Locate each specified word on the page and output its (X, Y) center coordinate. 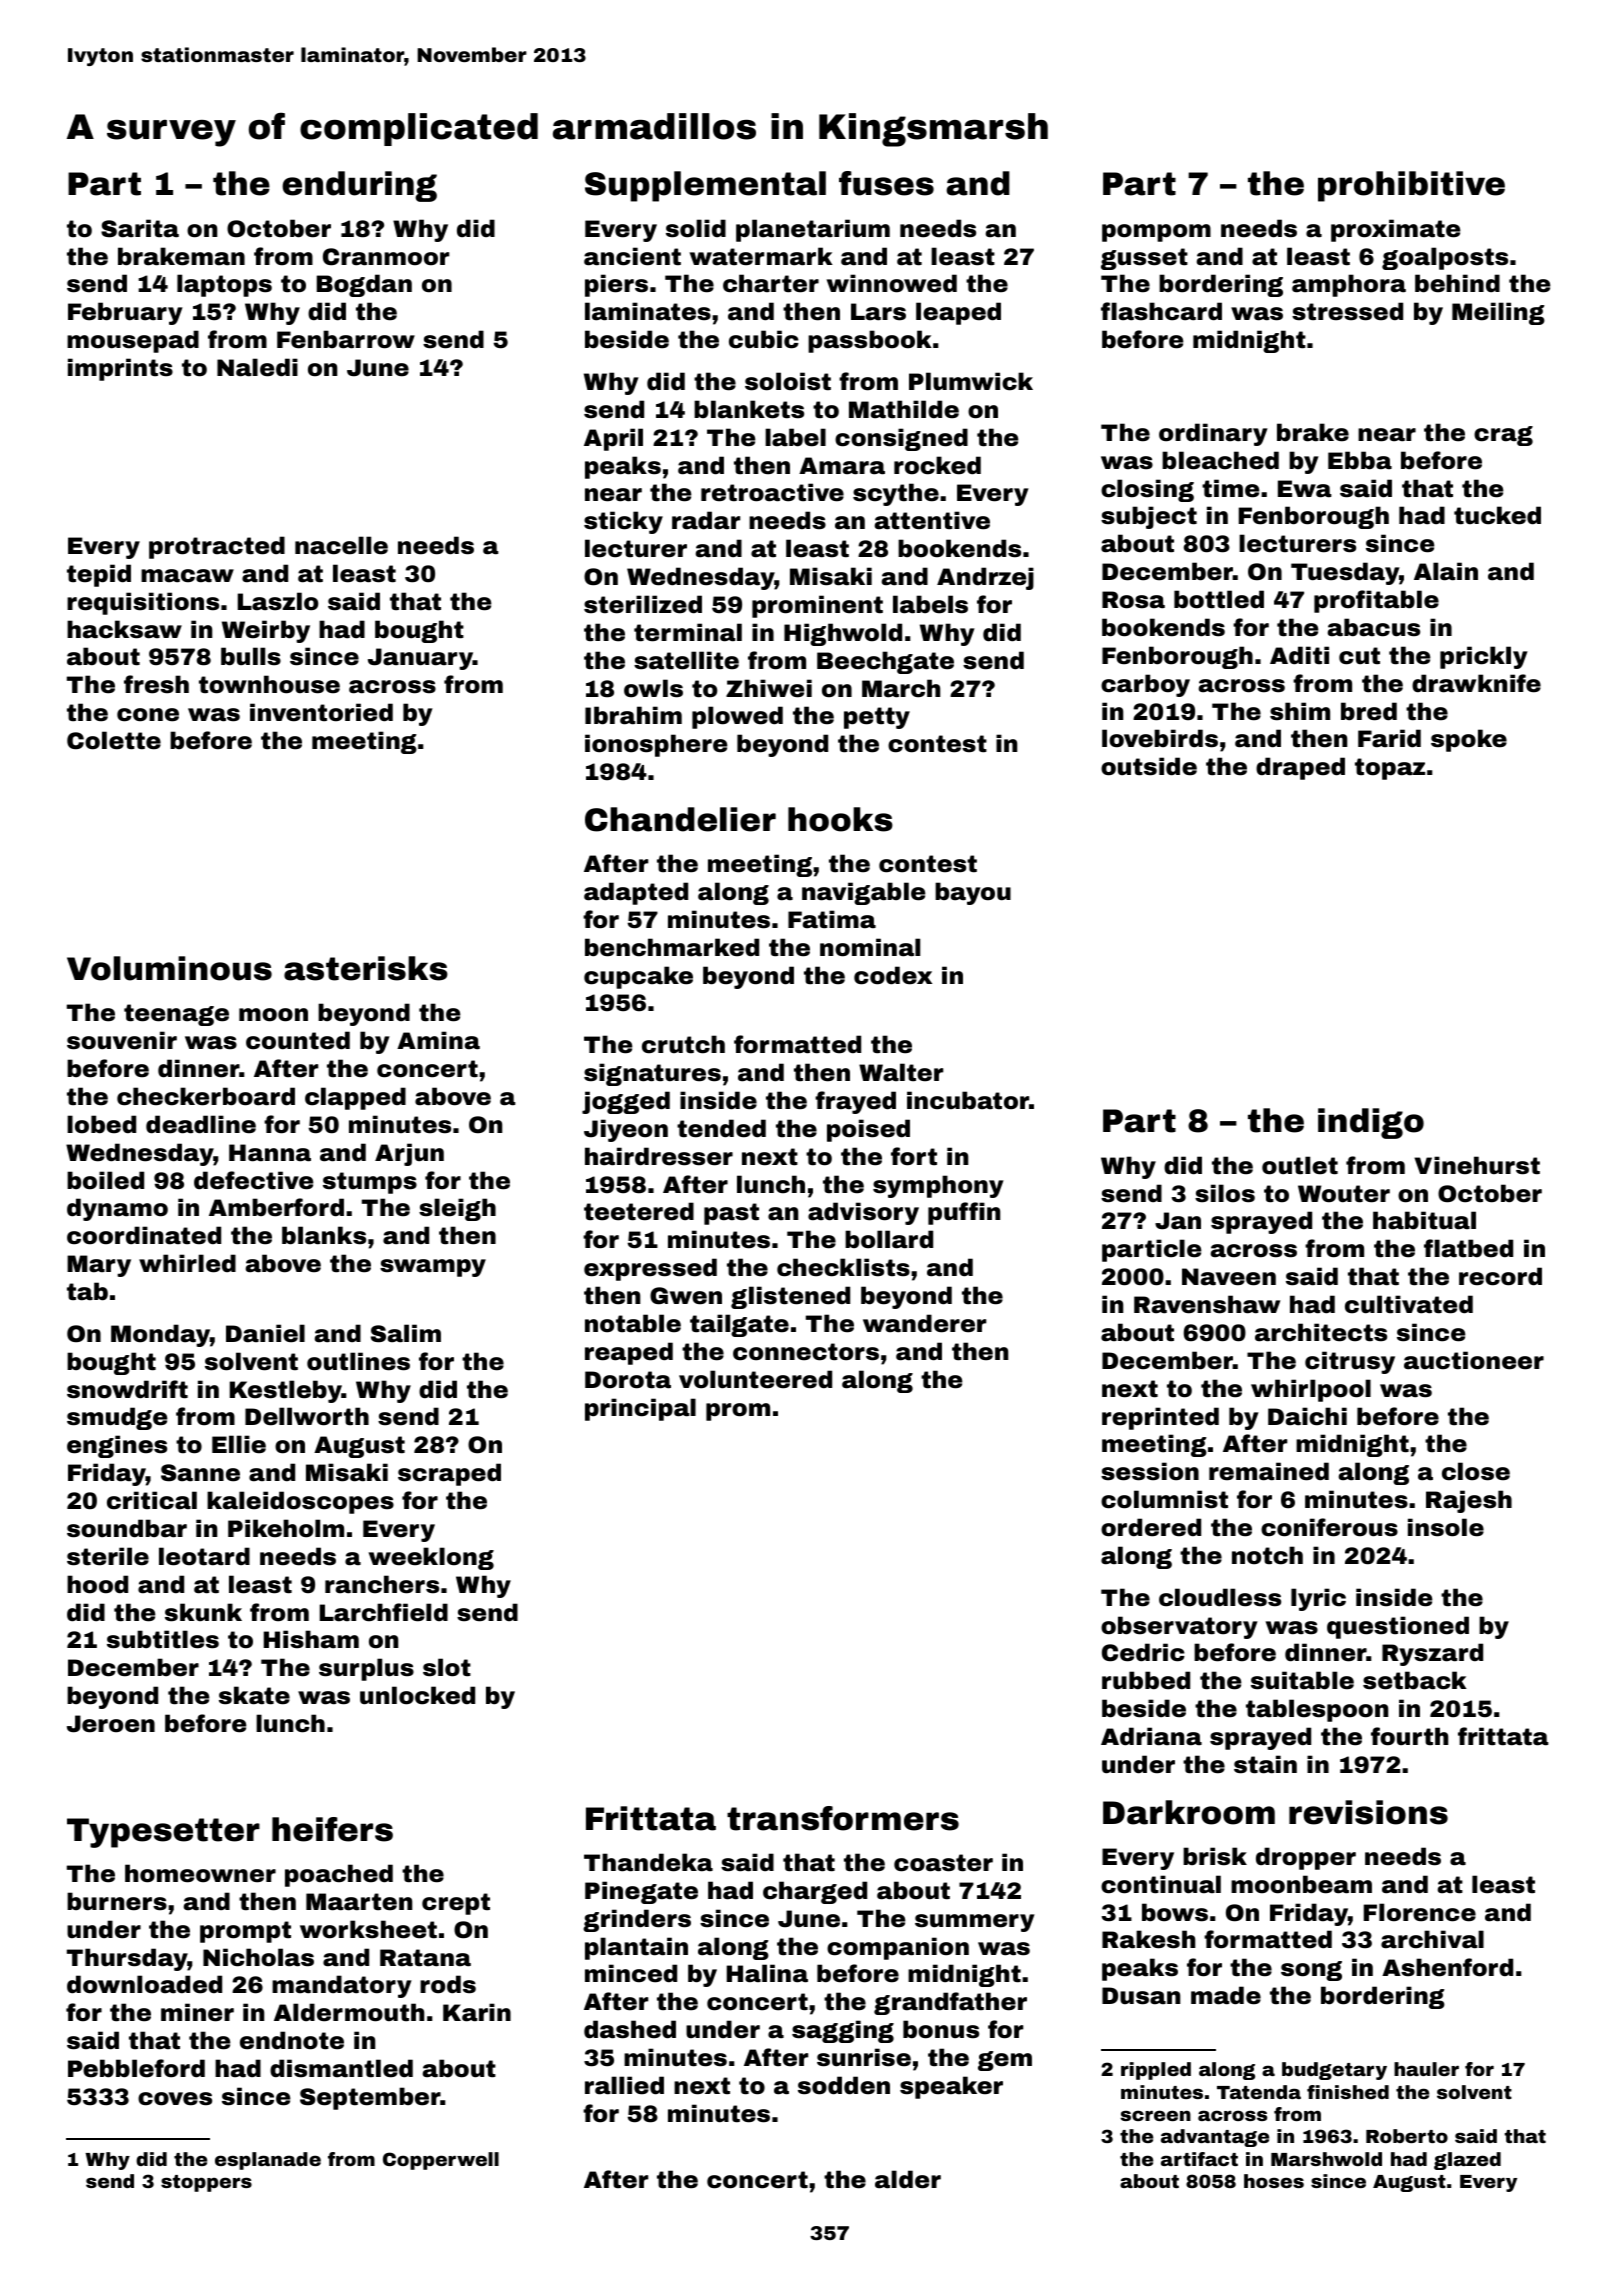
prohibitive (1411, 186)
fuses (886, 183)
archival (1432, 1939)
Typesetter (163, 1833)
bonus (941, 2029)
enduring (359, 186)
